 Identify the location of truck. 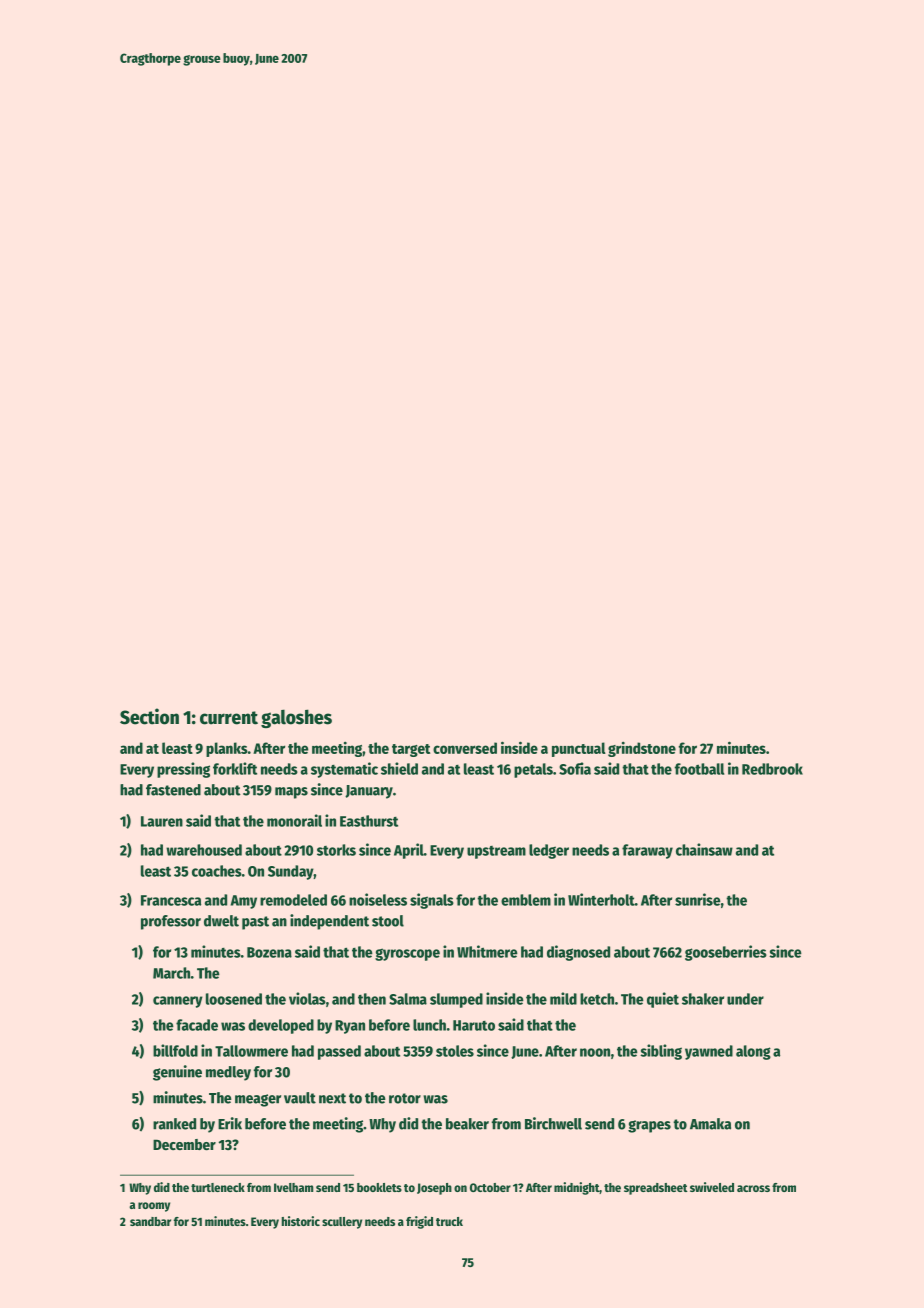
(449, 1221).
